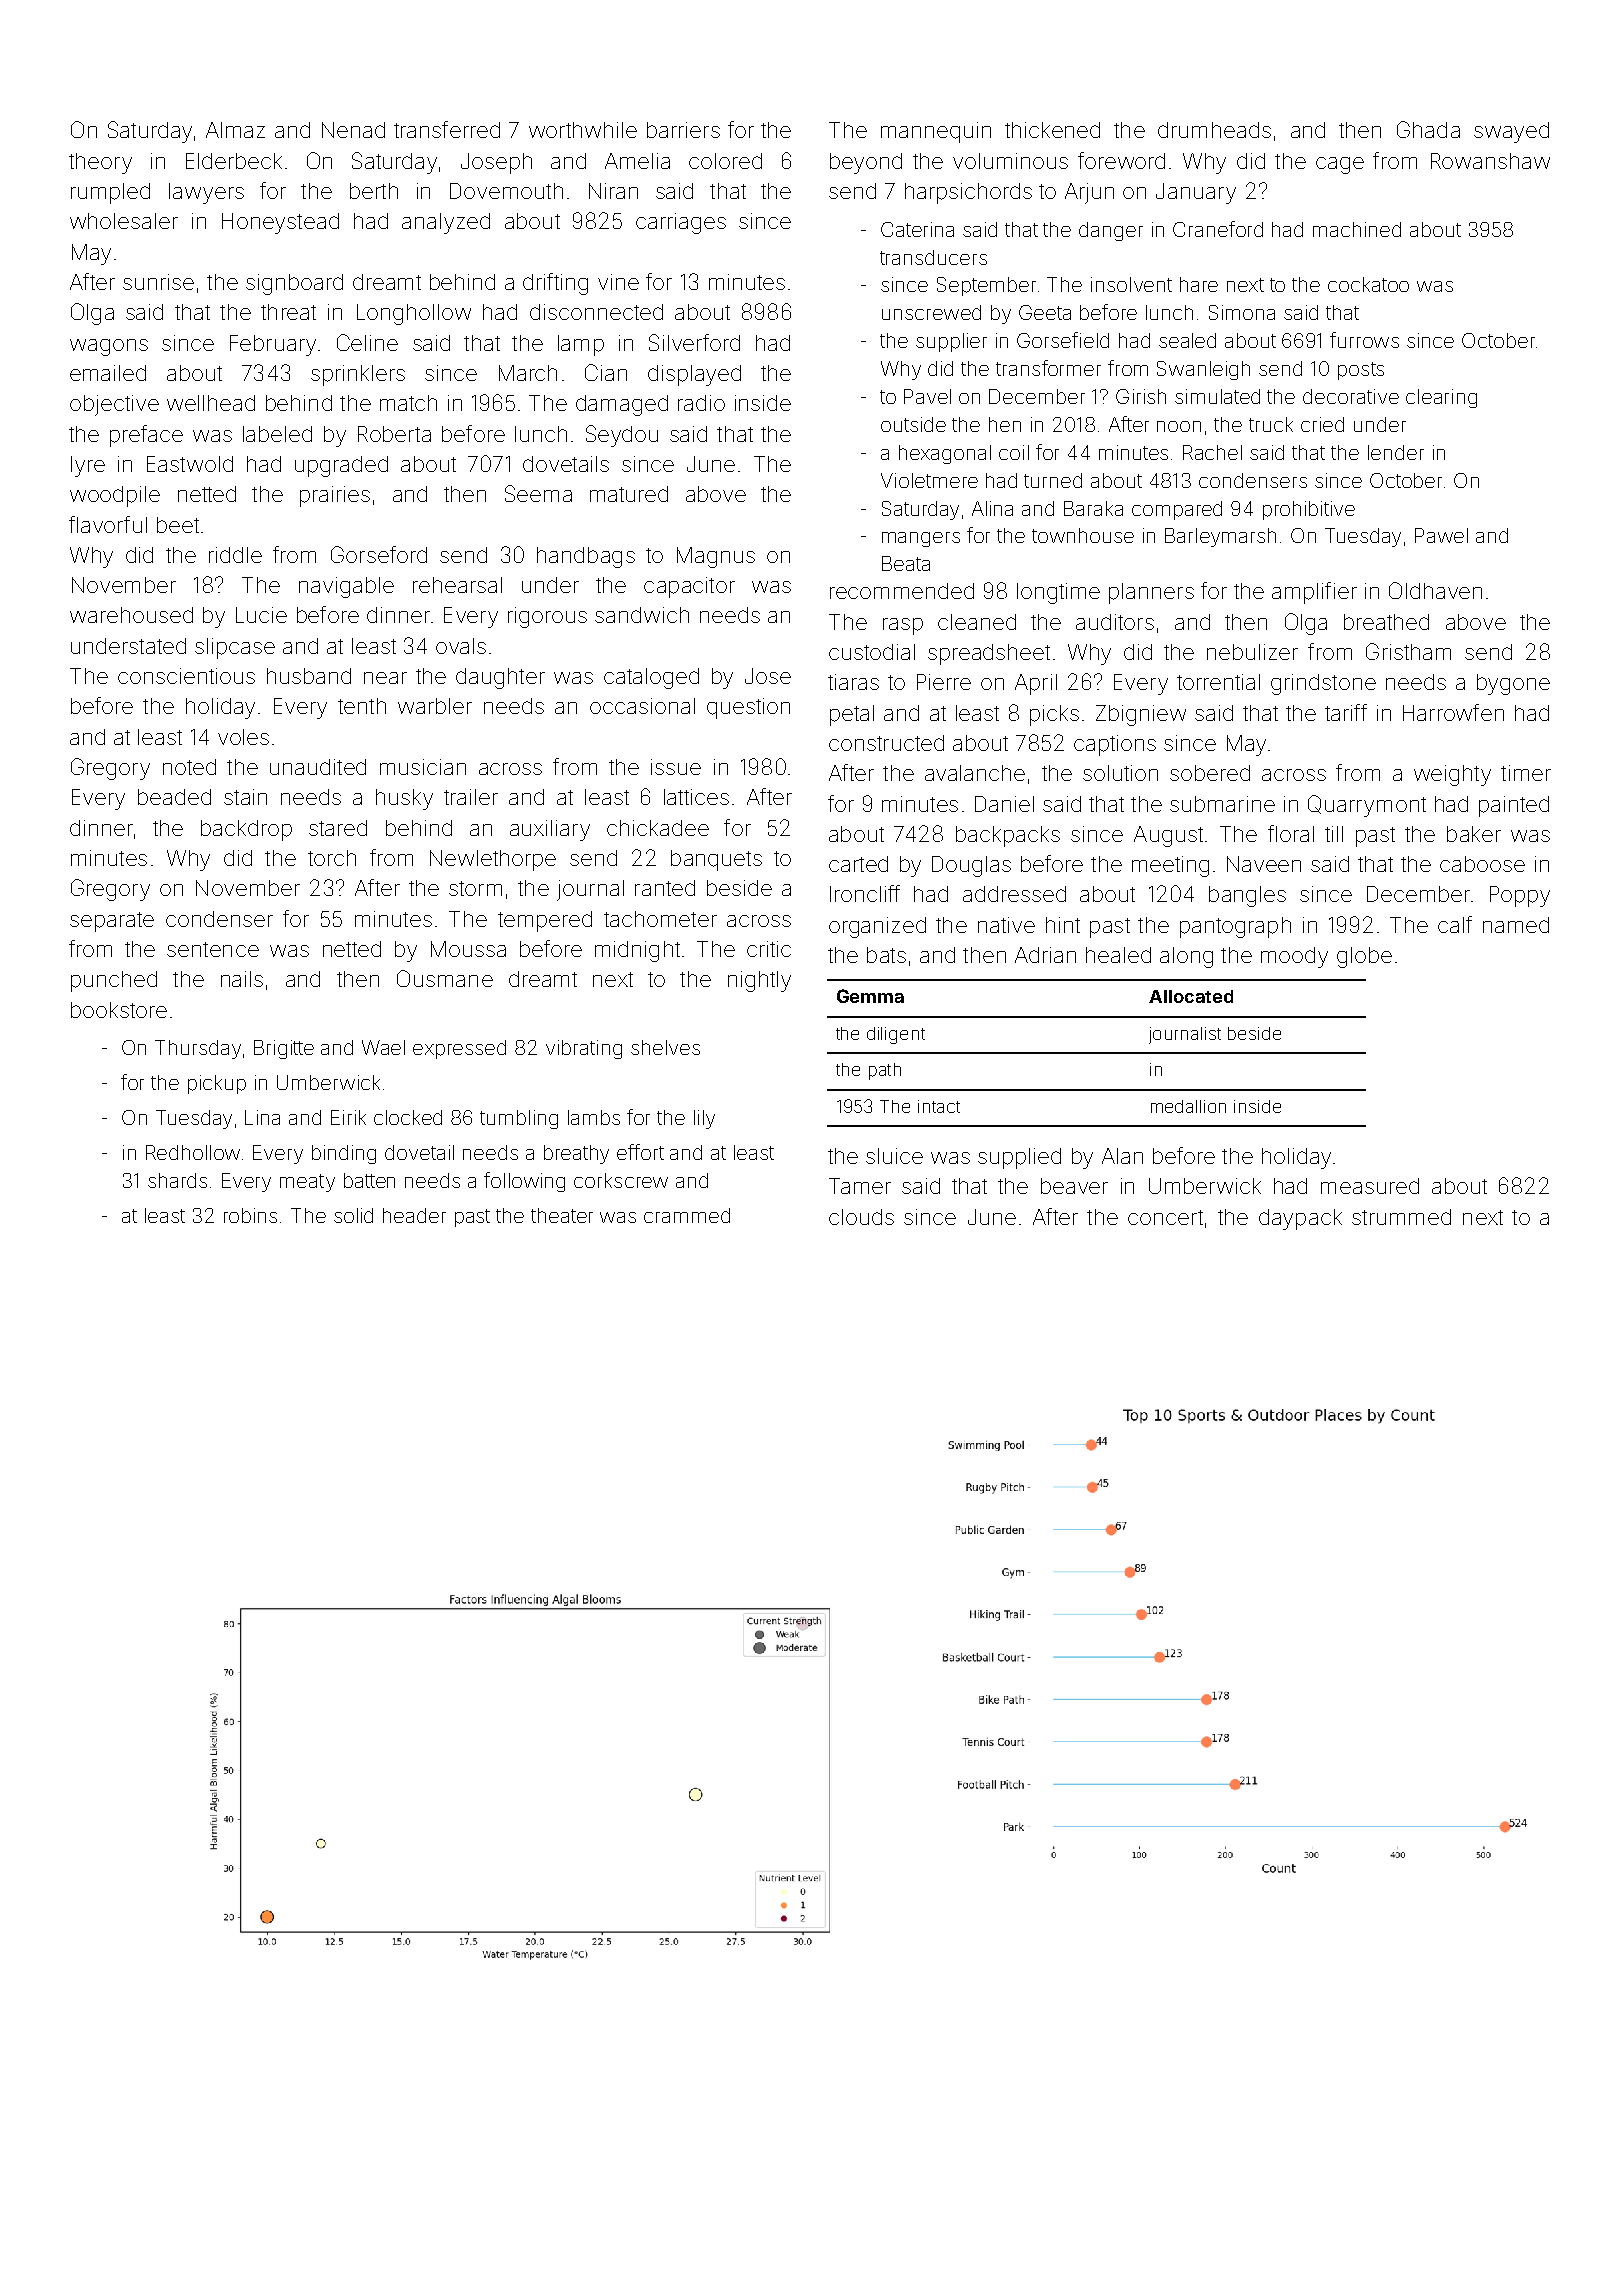 This image has width=1620, height=2292. I want to click on robins, so click(250, 1215).
